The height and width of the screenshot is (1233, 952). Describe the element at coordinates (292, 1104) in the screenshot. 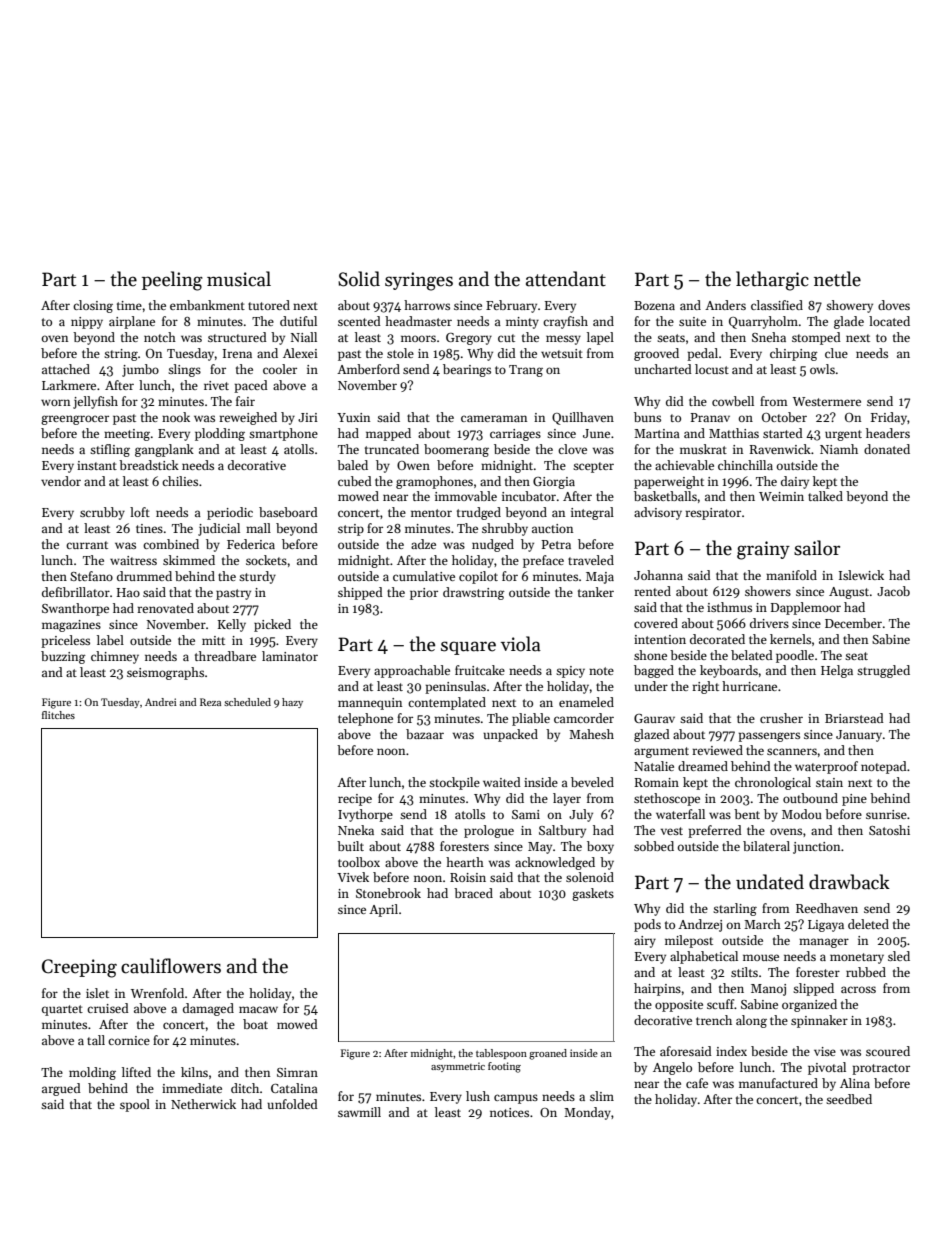

I see `unfolded` at that location.
